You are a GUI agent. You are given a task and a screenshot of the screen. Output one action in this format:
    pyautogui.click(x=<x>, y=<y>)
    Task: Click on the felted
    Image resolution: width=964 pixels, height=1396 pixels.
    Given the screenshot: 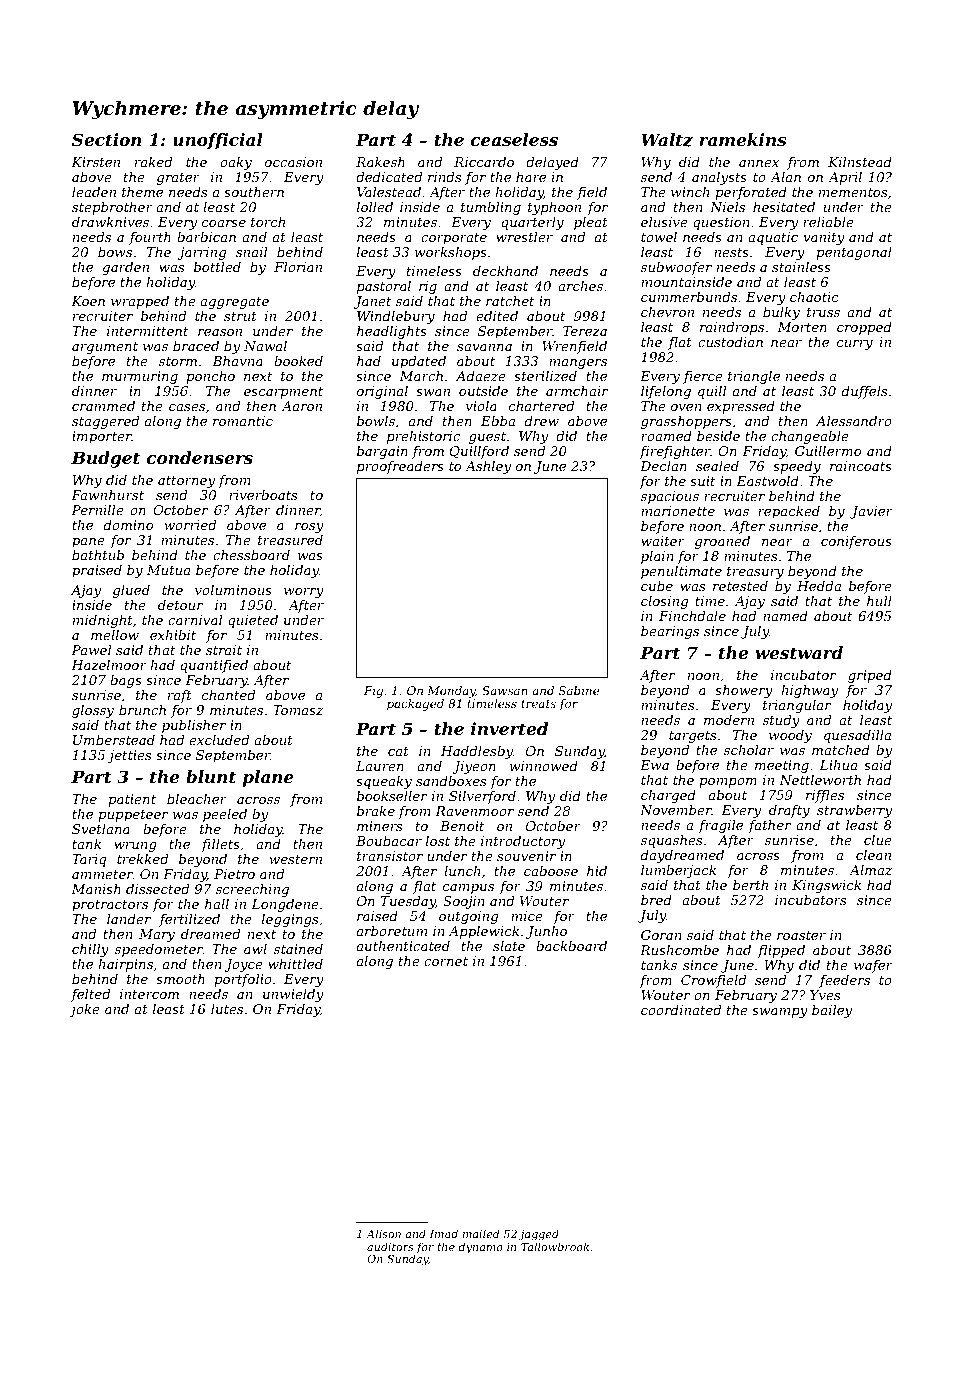 What is the action you would take?
    pyautogui.click(x=90, y=995)
